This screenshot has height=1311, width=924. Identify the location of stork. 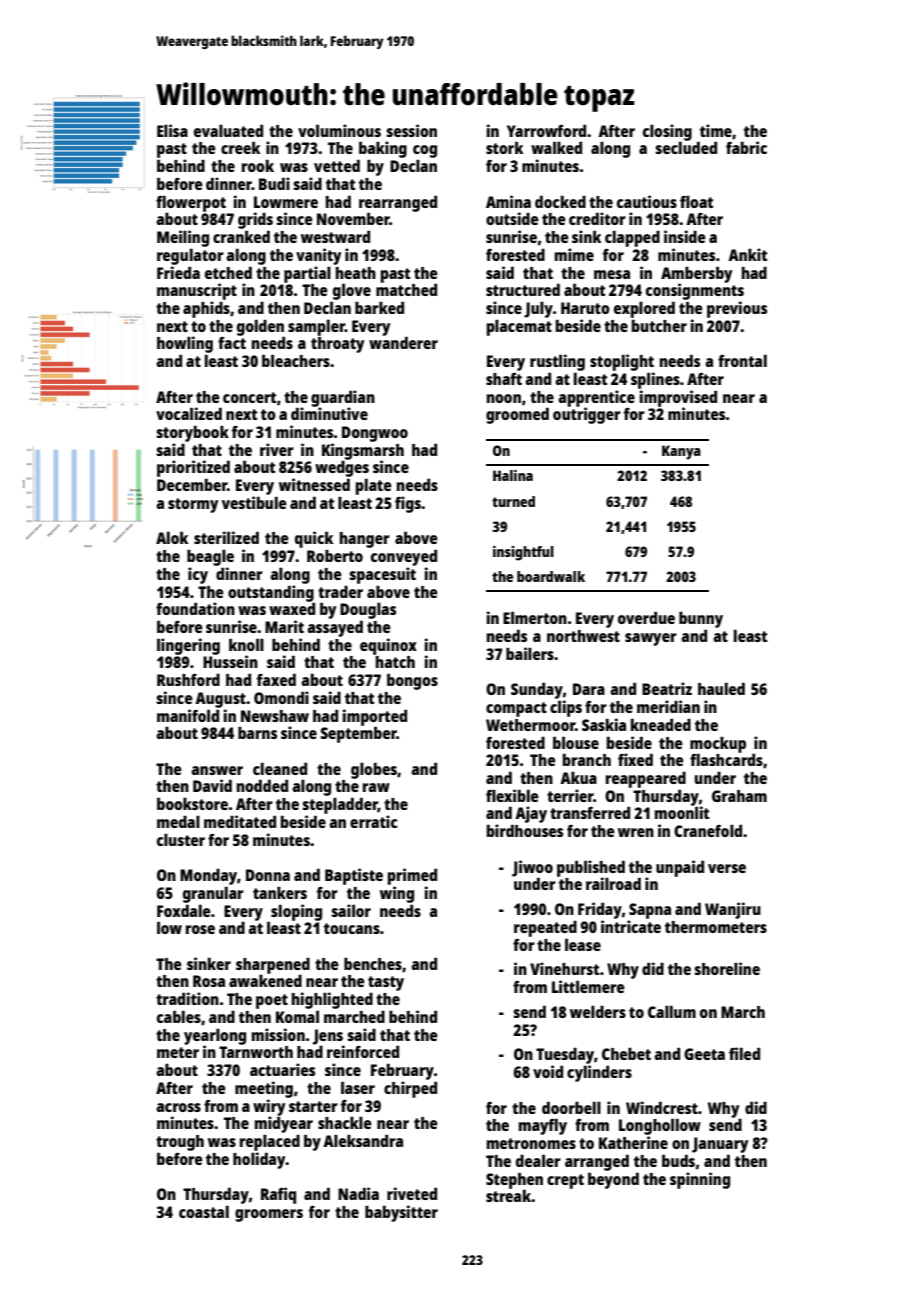
(504, 147).
